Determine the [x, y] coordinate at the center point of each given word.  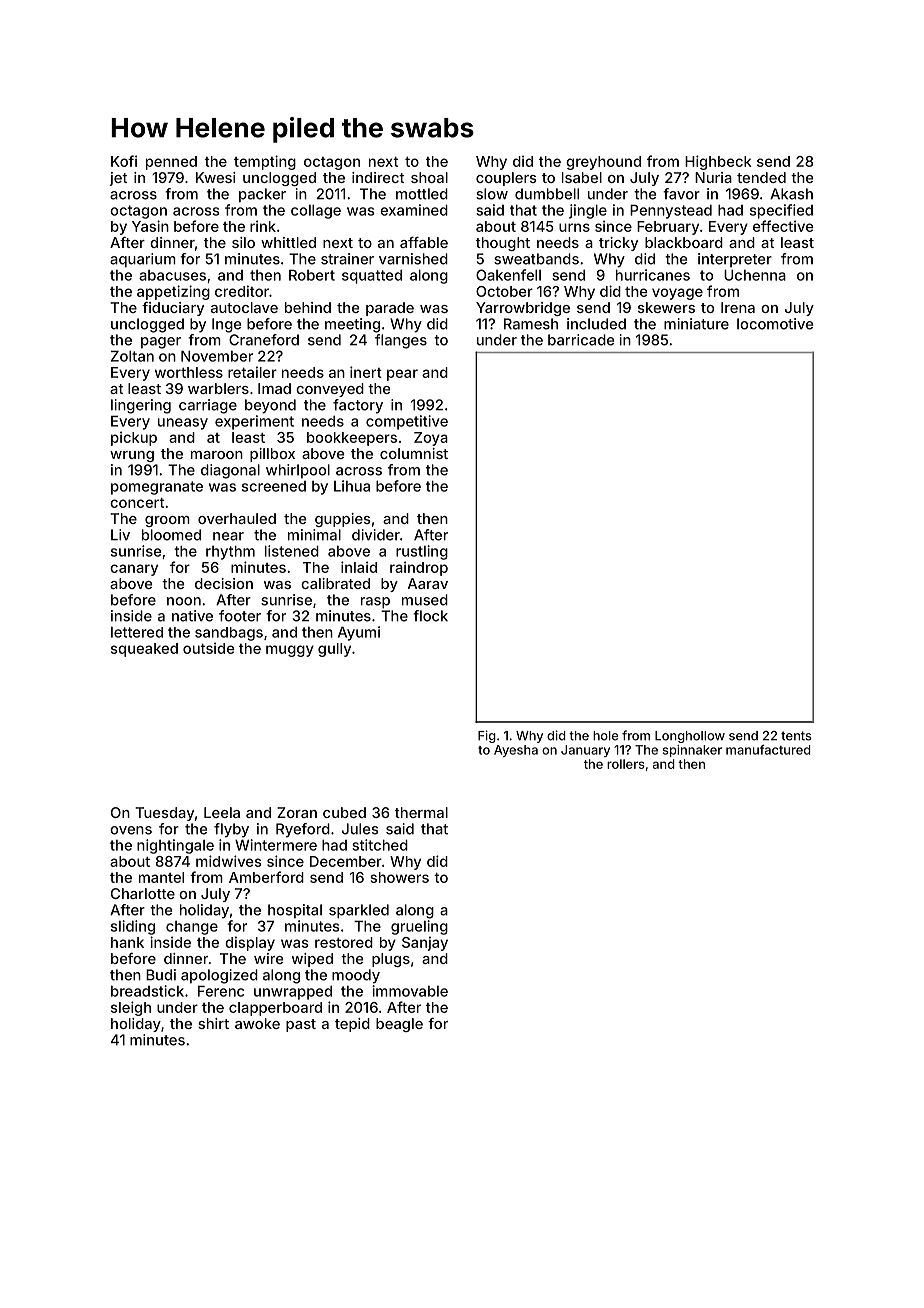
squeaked [144, 650]
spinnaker [692, 751]
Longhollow [690, 737]
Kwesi [216, 177]
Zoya [431, 439]
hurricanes [653, 275]
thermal [421, 812]
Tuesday [164, 814]
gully [334, 650]
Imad [274, 388]
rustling [422, 552]
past [301, 1025]
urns [574, 227]
